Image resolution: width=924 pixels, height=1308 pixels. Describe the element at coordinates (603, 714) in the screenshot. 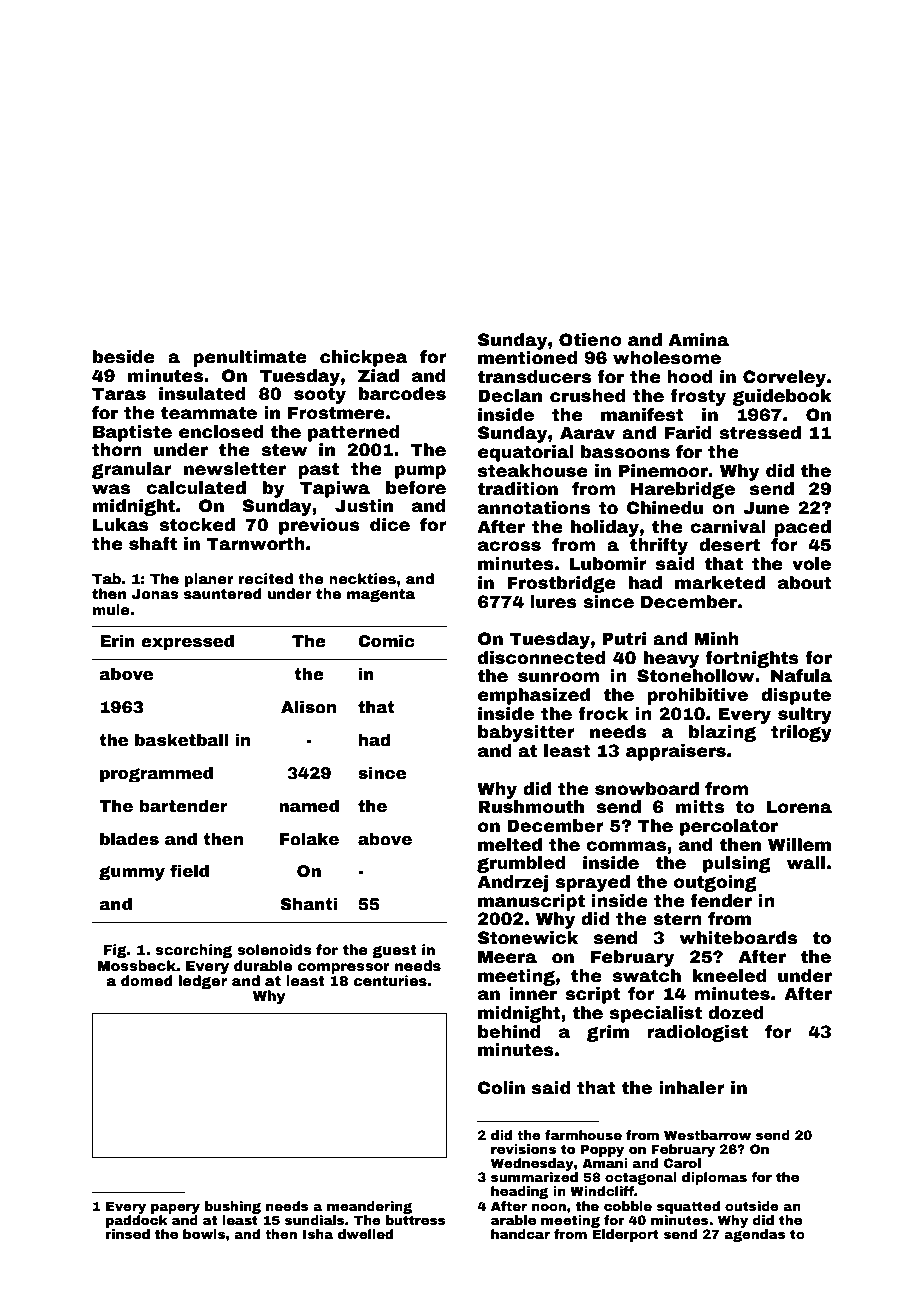

I see `frock` at that location.
